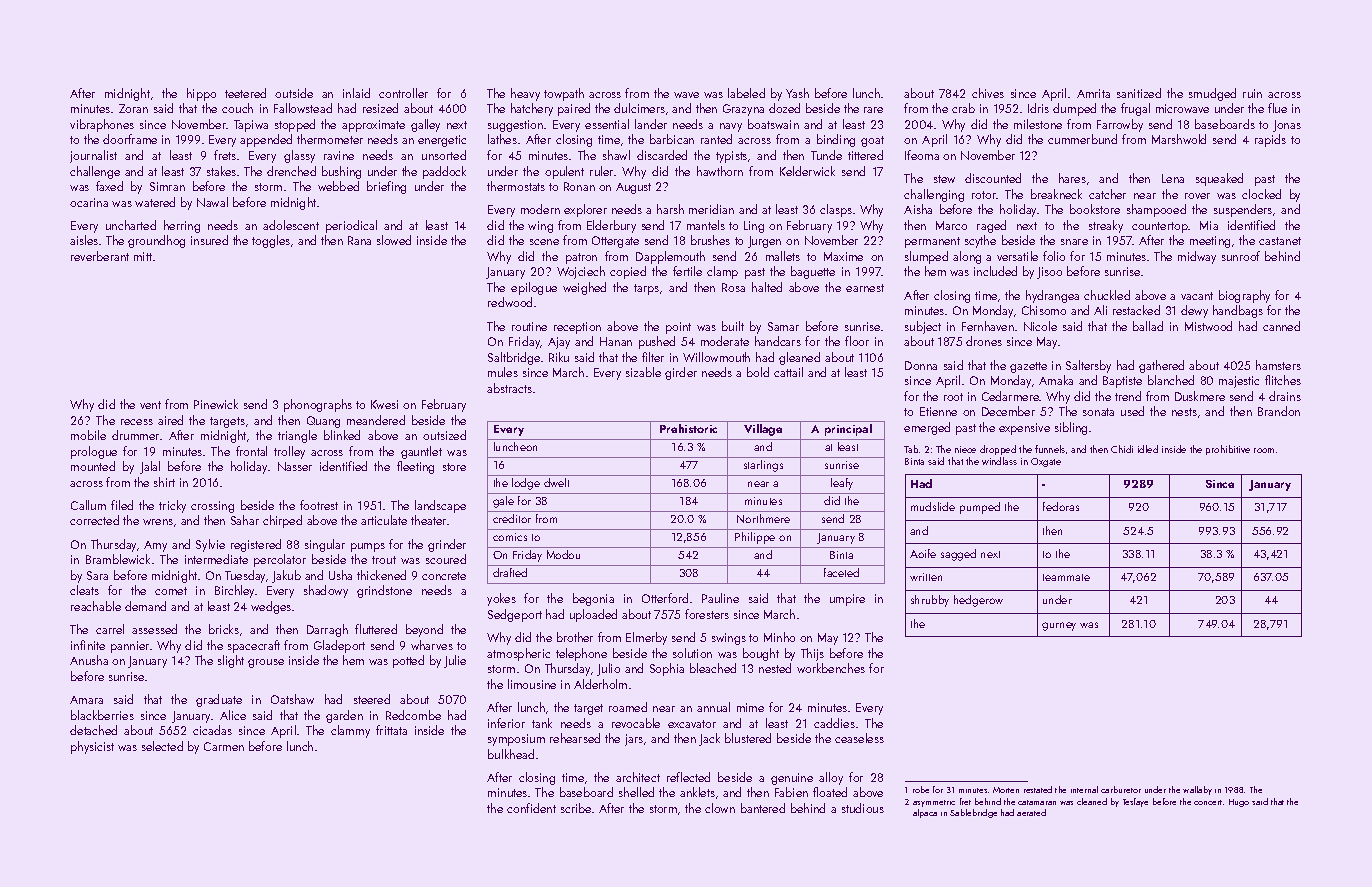 The height and width of the screenshot is (887, 1372). I want to click on abstracts, so click(509, 388).
